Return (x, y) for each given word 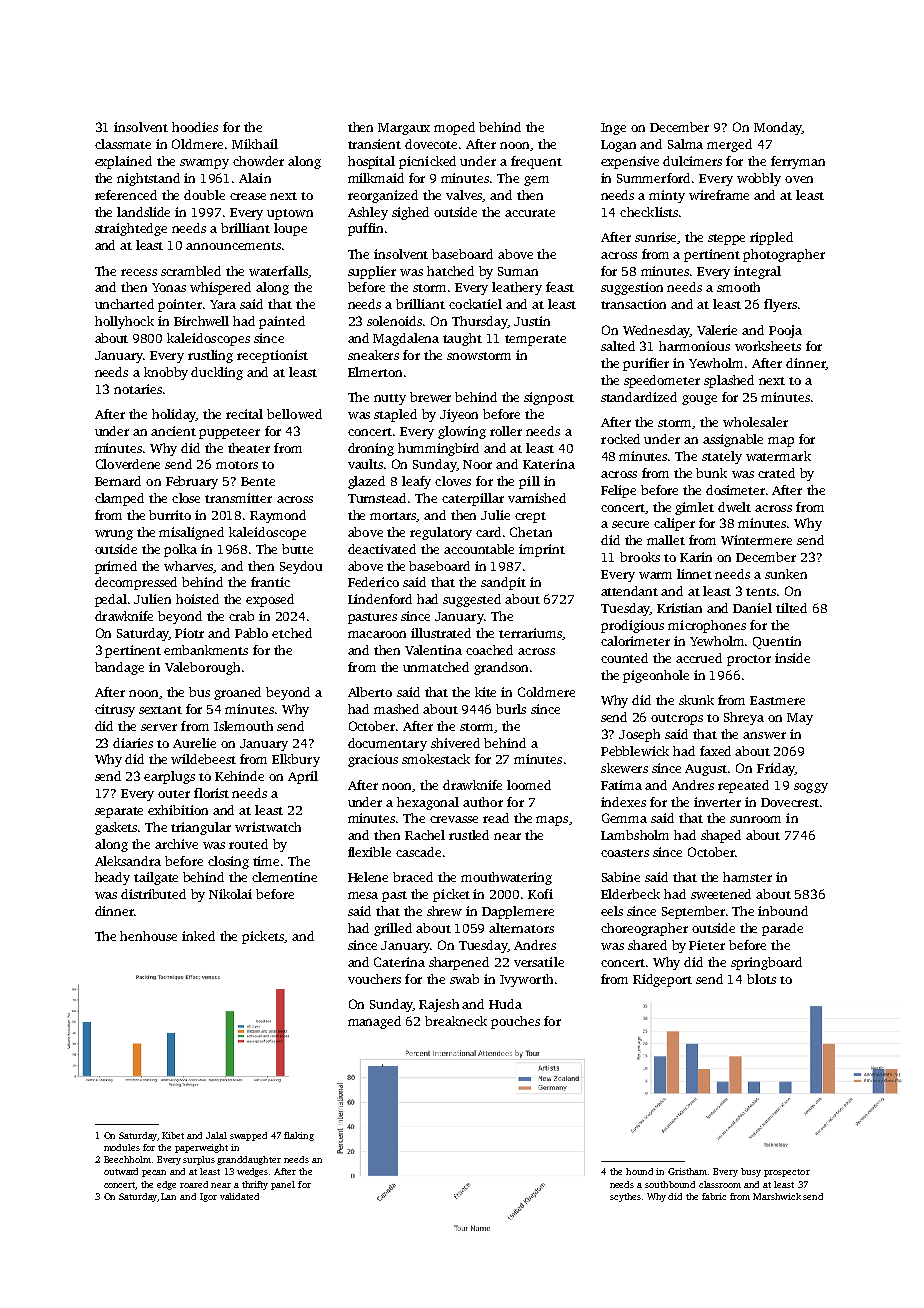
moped (454, 128)
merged (729, 145)
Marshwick (777, 1196)
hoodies (195, 127)
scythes (625, 1197)
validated (239, 1196)
